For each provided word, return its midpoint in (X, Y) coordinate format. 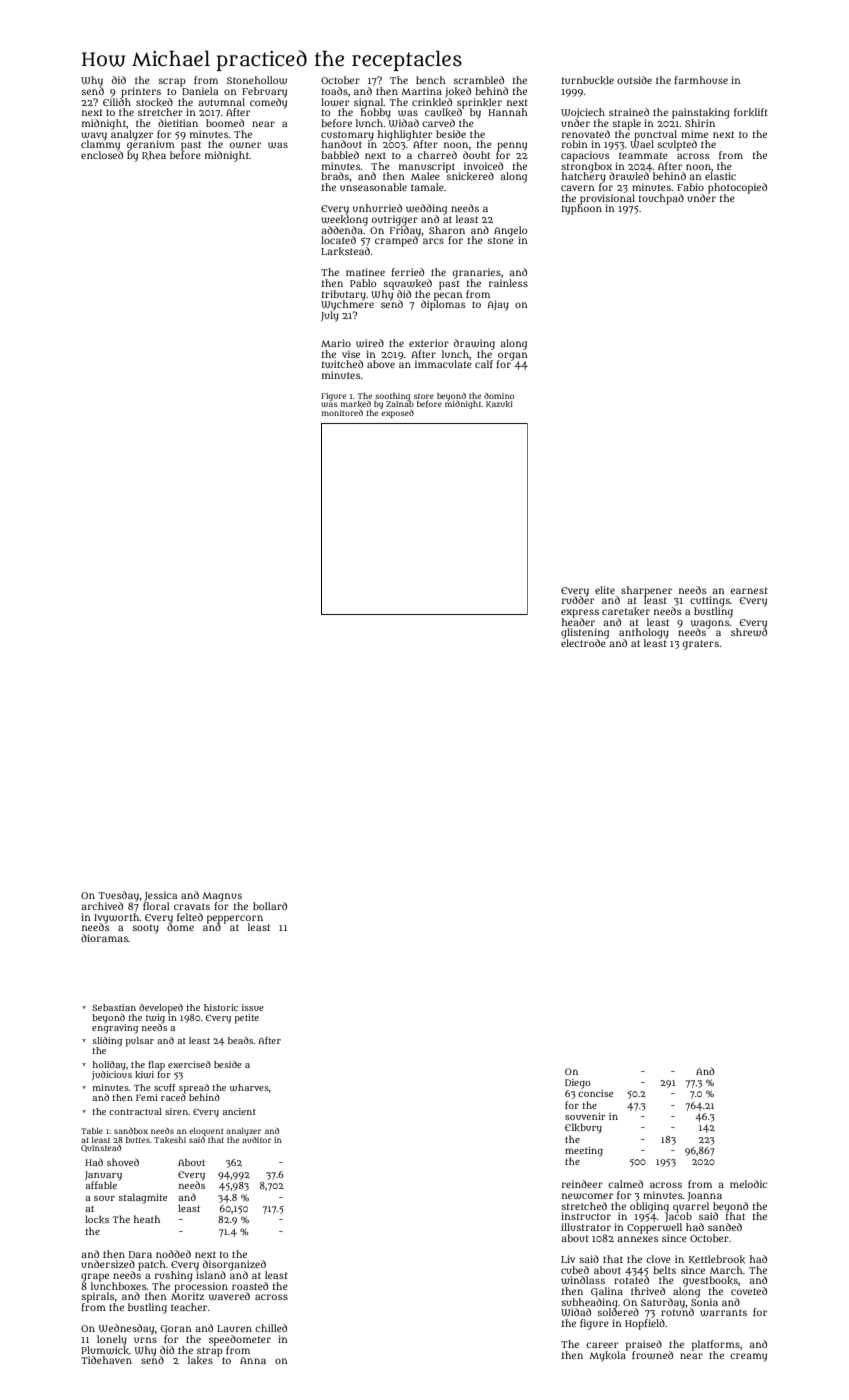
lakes (200, 1360)
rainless (508, 283)
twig (155, 1018)
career (602, 1345)
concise (595, 1093)
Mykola (607, 1356)
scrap (172, 82)
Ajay (498, 305)
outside (634, 80)
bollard (270, 906)
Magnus (222, 897)
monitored (342, 413)
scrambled (479, 80)
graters (700, 645)
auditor (257, 1139)
